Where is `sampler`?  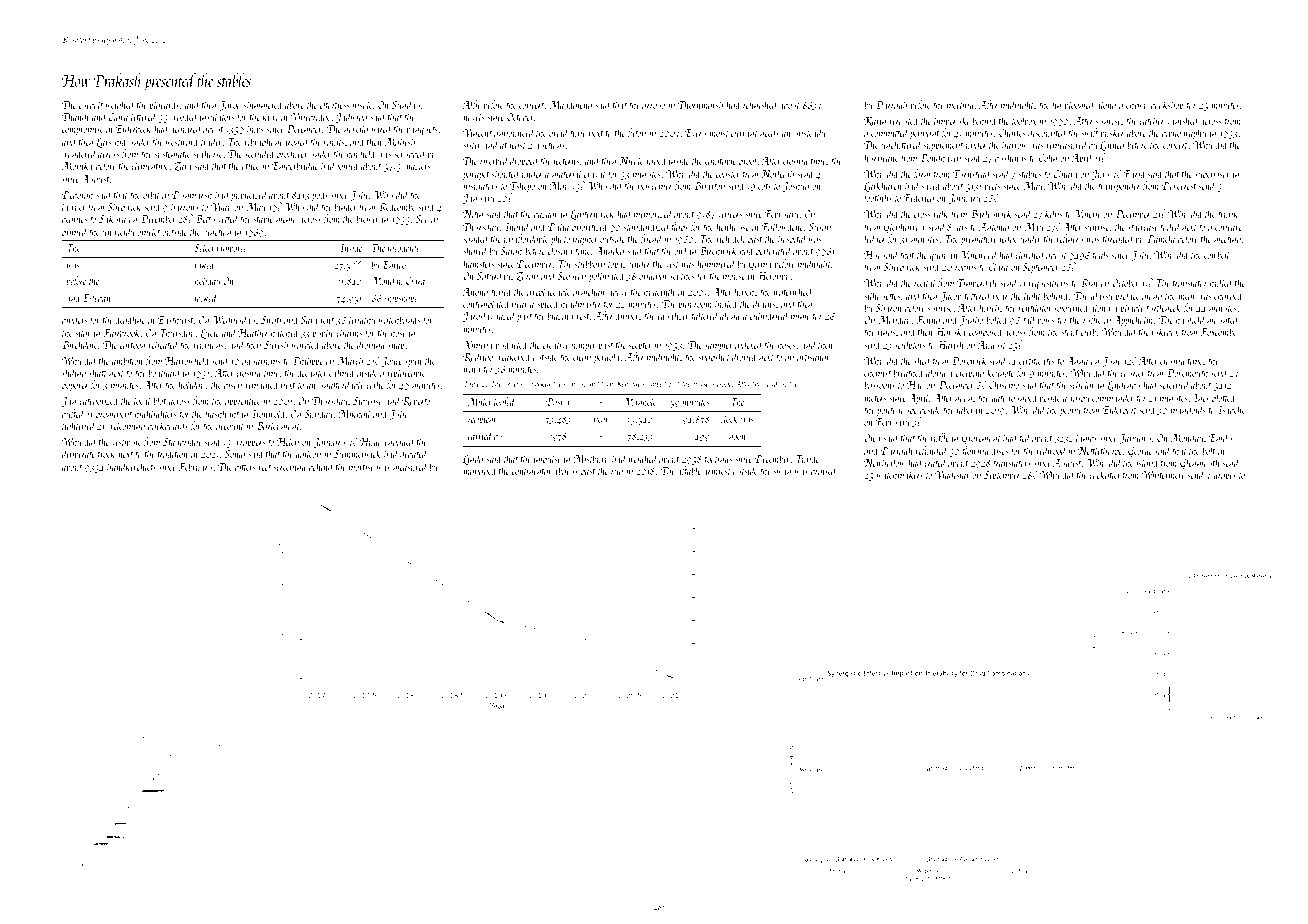 sampler is located at coordinates (719, 345).
